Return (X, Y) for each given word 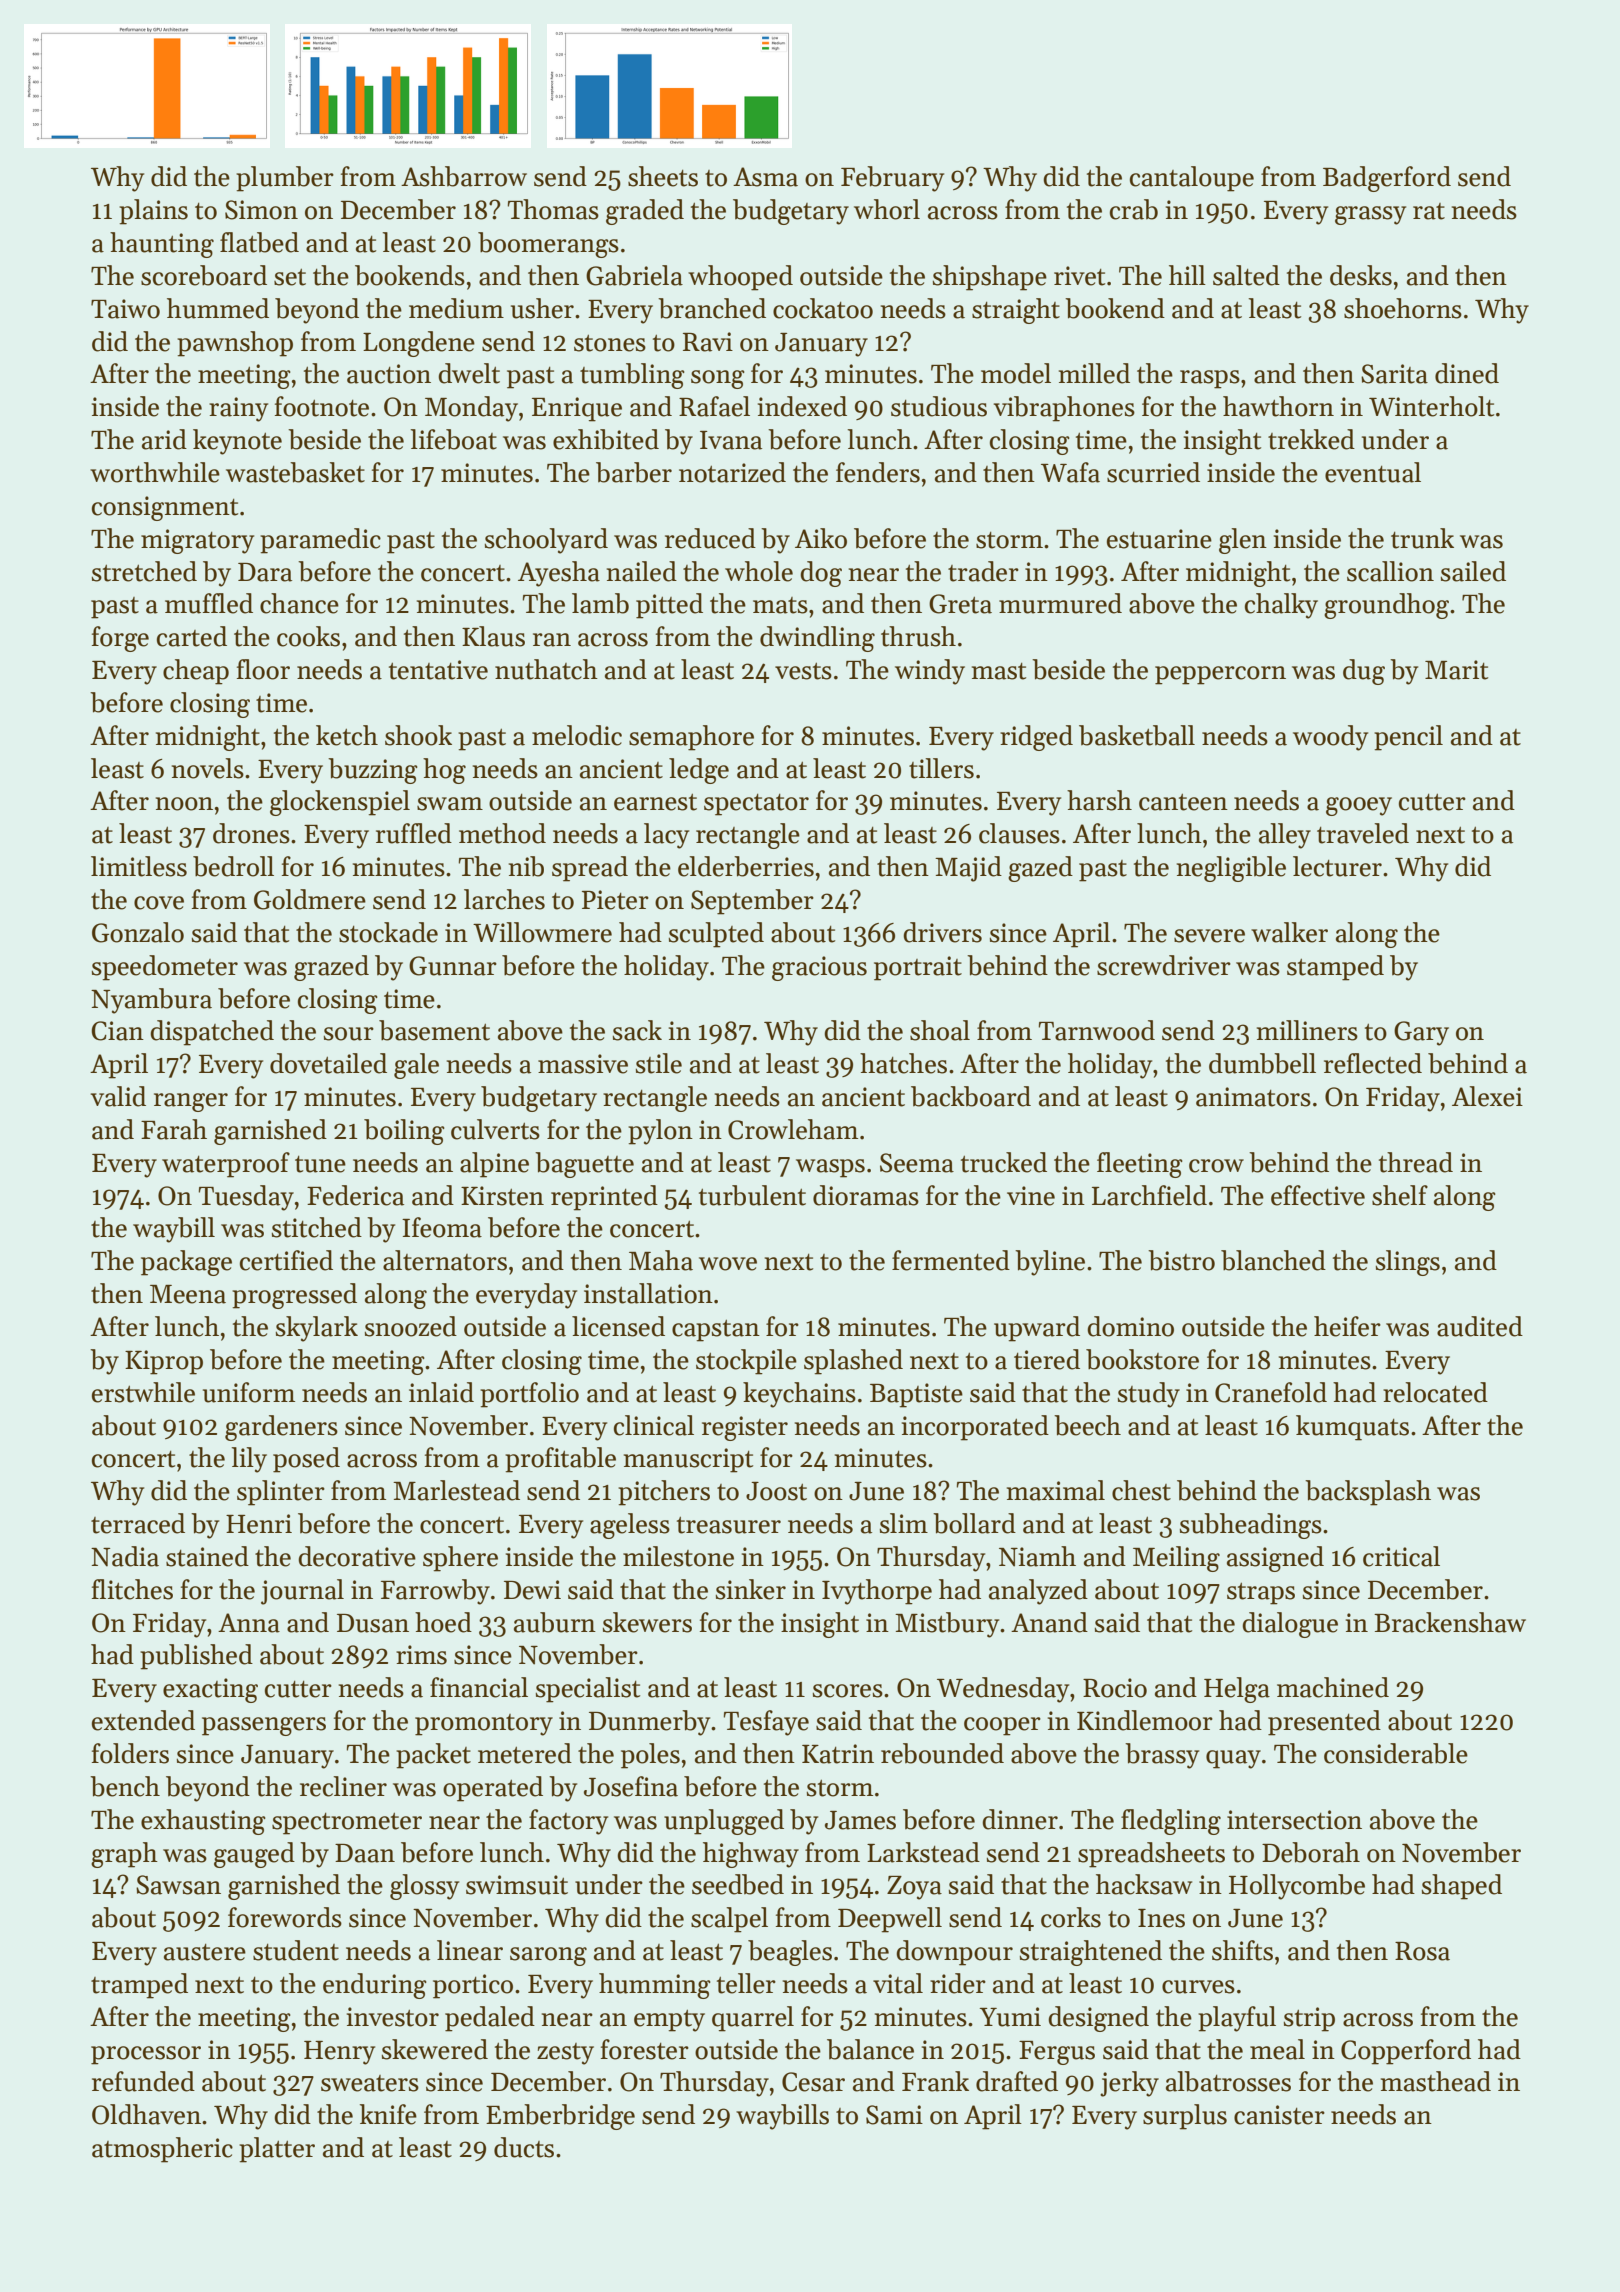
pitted (669, 606)
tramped (139, 1986)
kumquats (1352, 1428)
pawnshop (235, 344)
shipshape (990, 278)
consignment (165, 508)
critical (1401, 1556)
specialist (588, 1690)
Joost (776, 1491)
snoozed (411, 1326)
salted (1246, 275)
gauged (254, 1855)
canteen (1183, 802)
